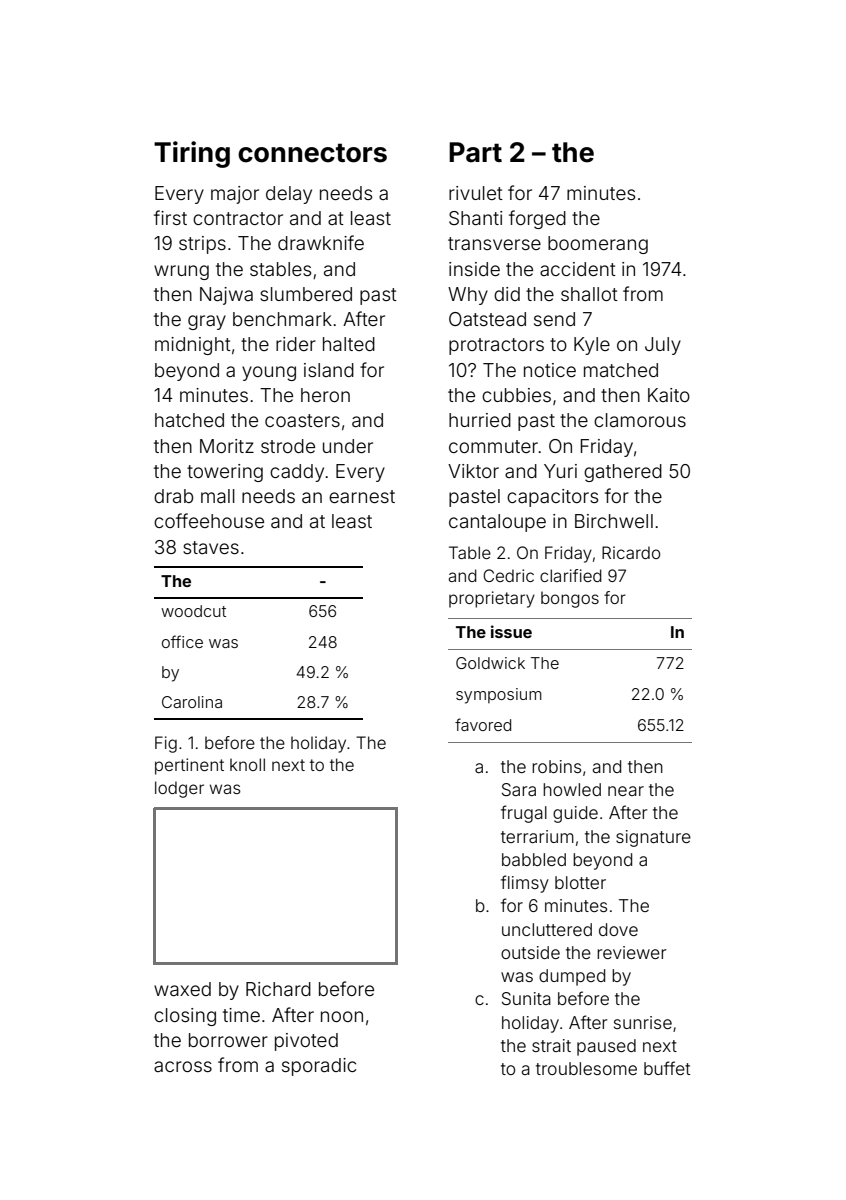 The width and height of the document is (846, 1200). What do you see at coordinates (321, 242) in the document?
I see `drawknife` at bounding box center [321, 242].
